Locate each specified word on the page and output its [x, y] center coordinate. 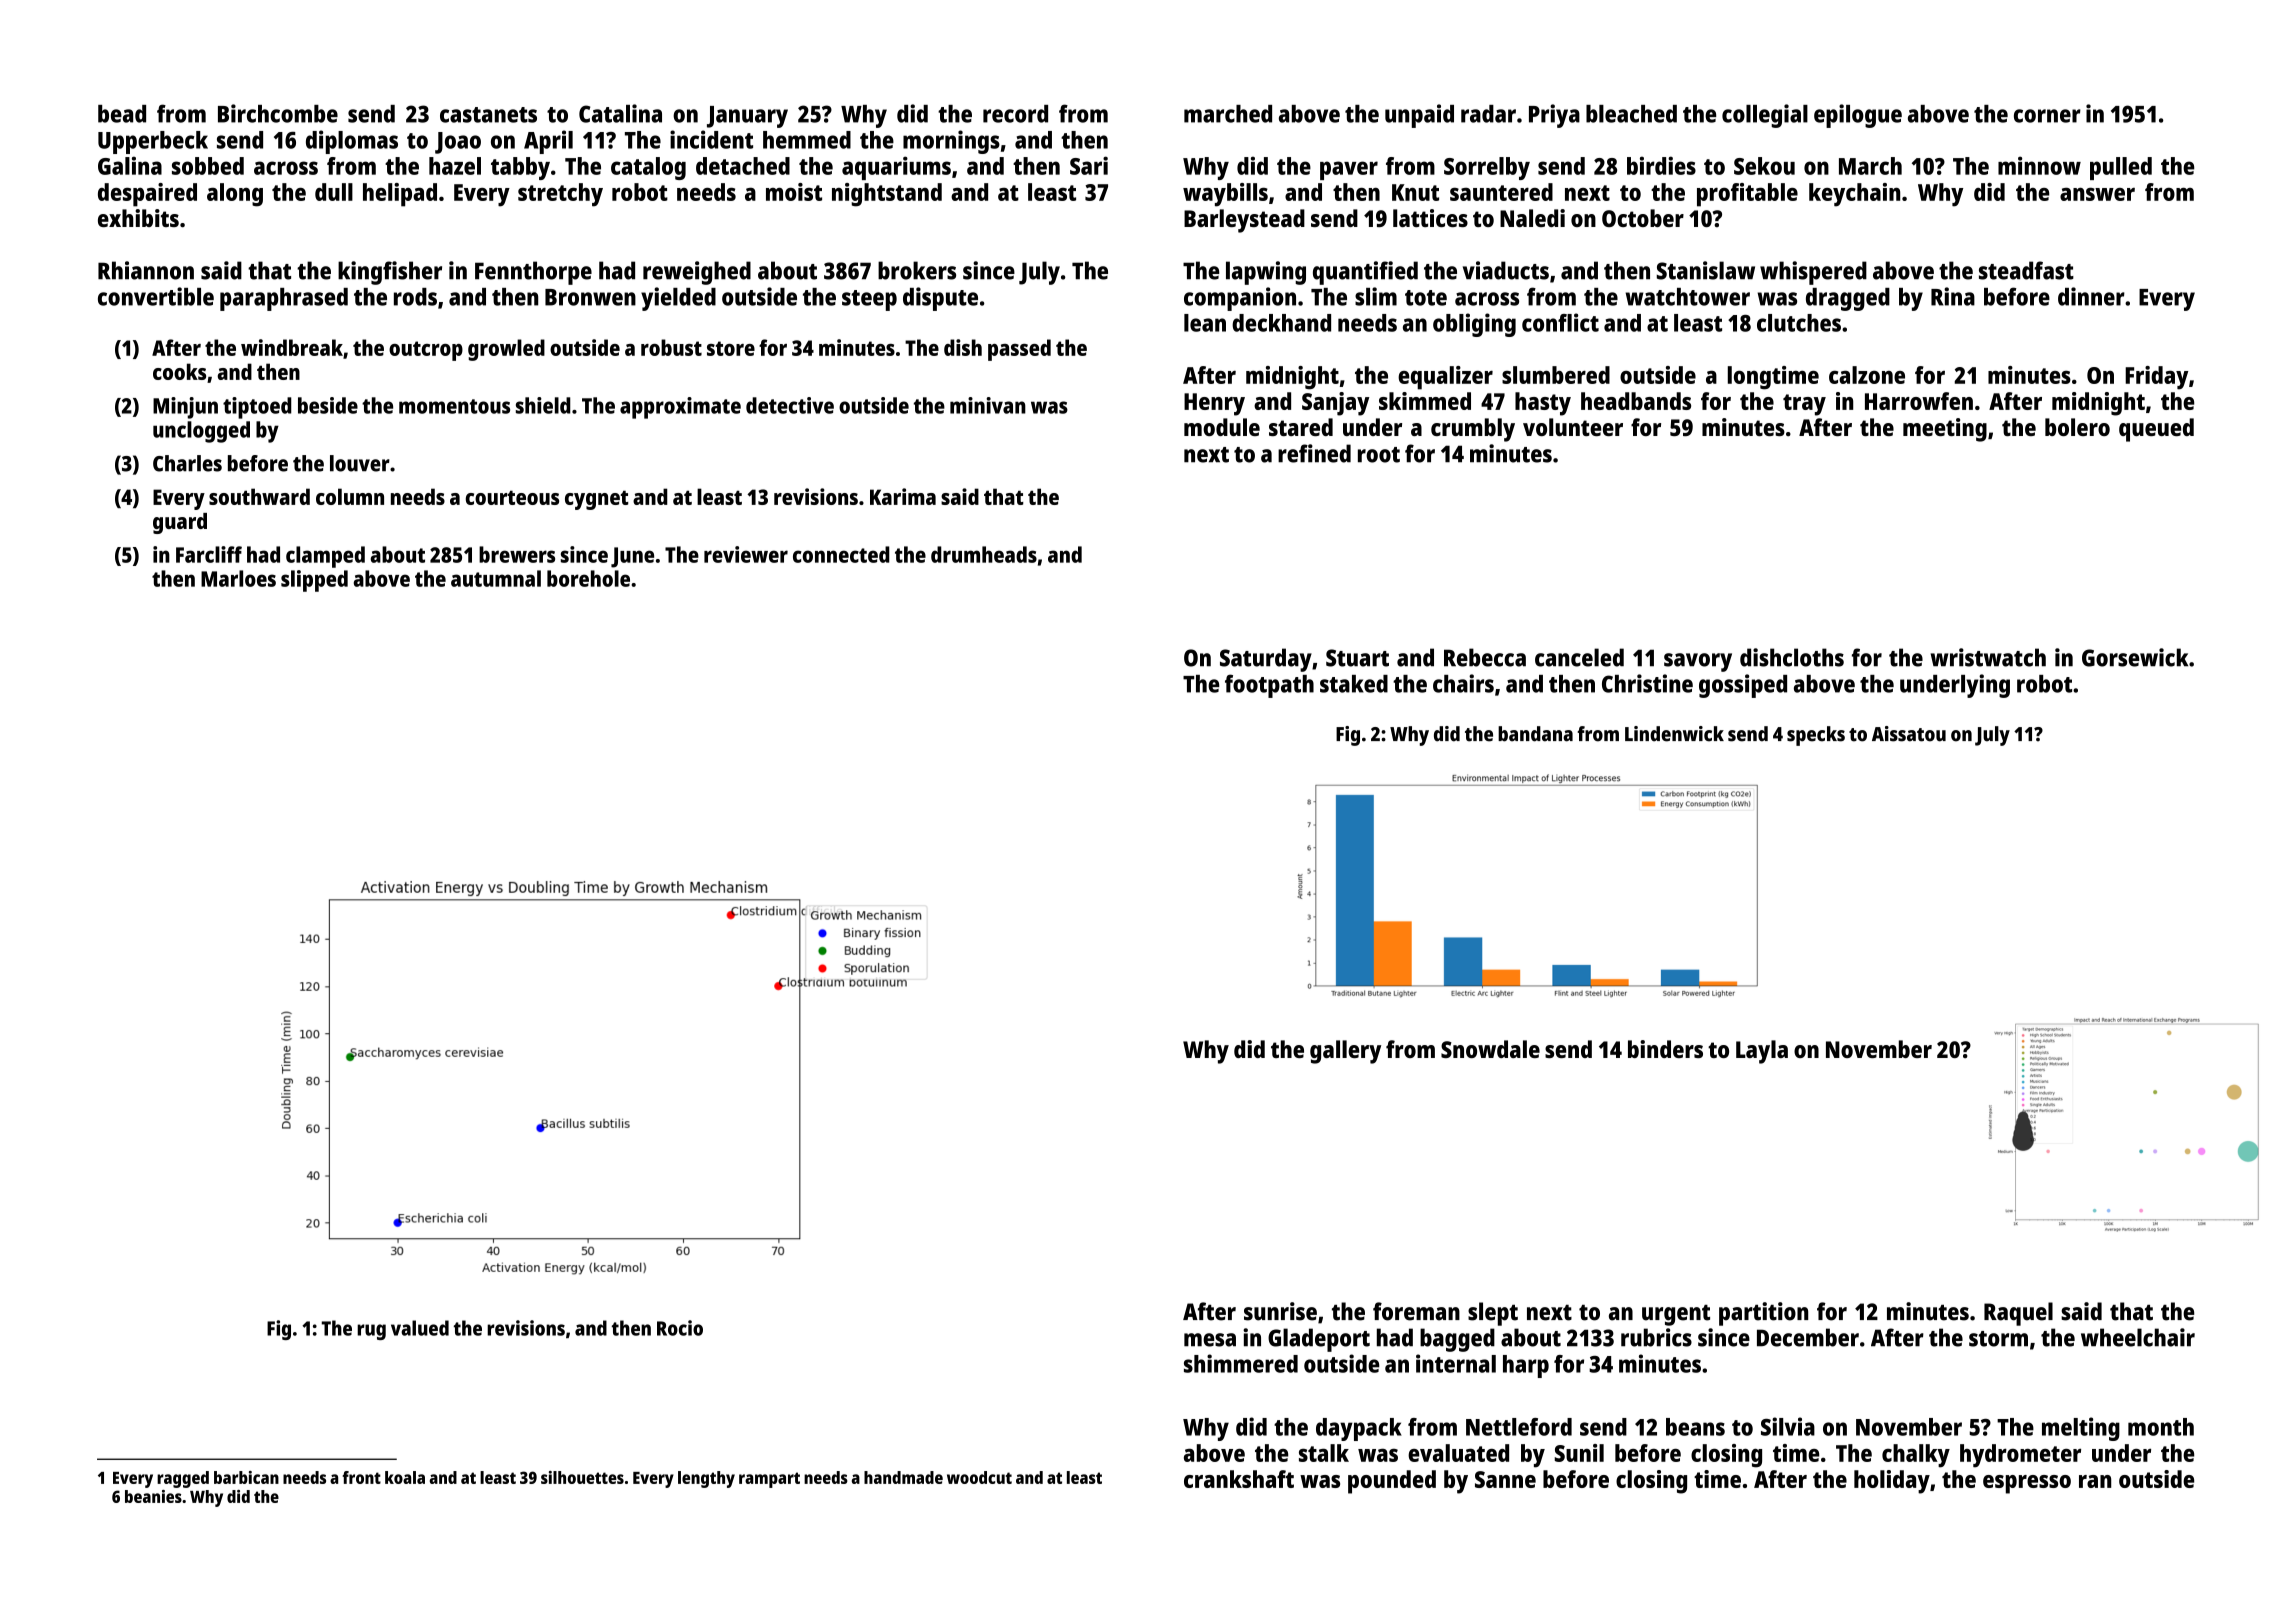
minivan [988, 405]
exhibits [138, 218]
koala [405, 1477]
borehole [588, 578]
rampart [769, 1480]
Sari [1089, 165]
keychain [1854, 195]
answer [2097, 194]
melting [2081, 1429]
